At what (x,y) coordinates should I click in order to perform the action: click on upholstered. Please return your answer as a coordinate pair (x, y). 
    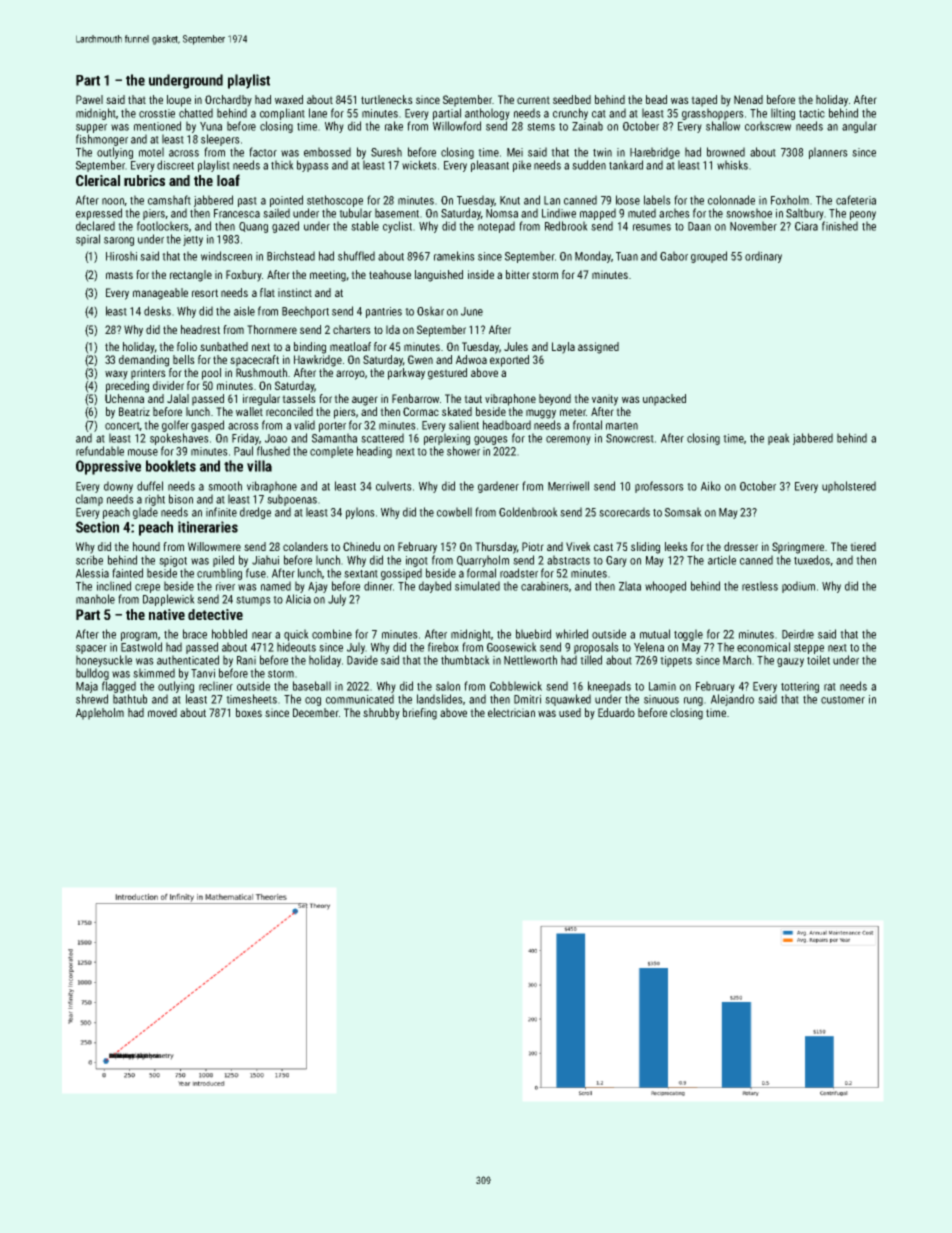
    Looking at the image, I should click on (849, 487).
